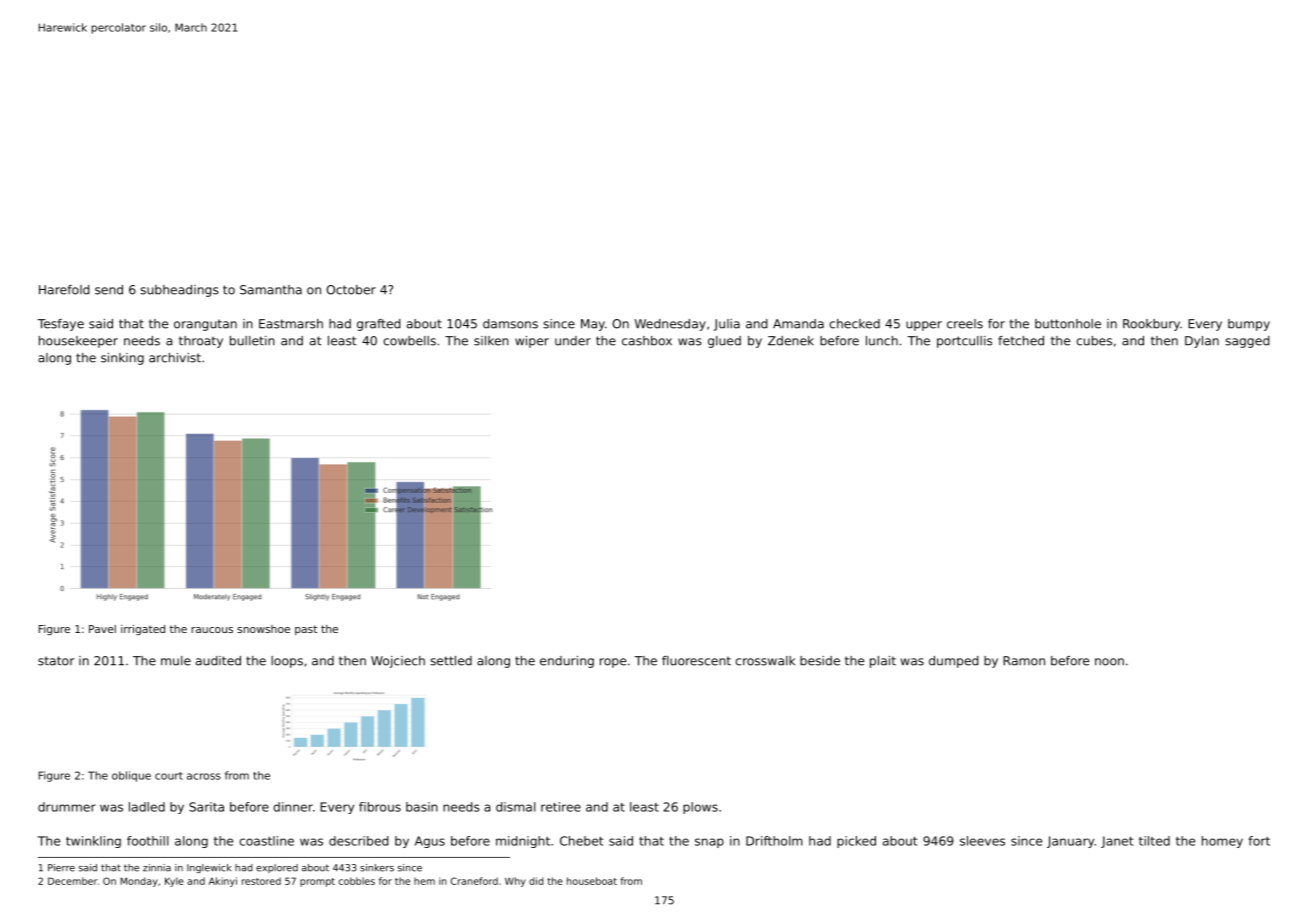  I want to click on Pavel, so click(102, 629).
